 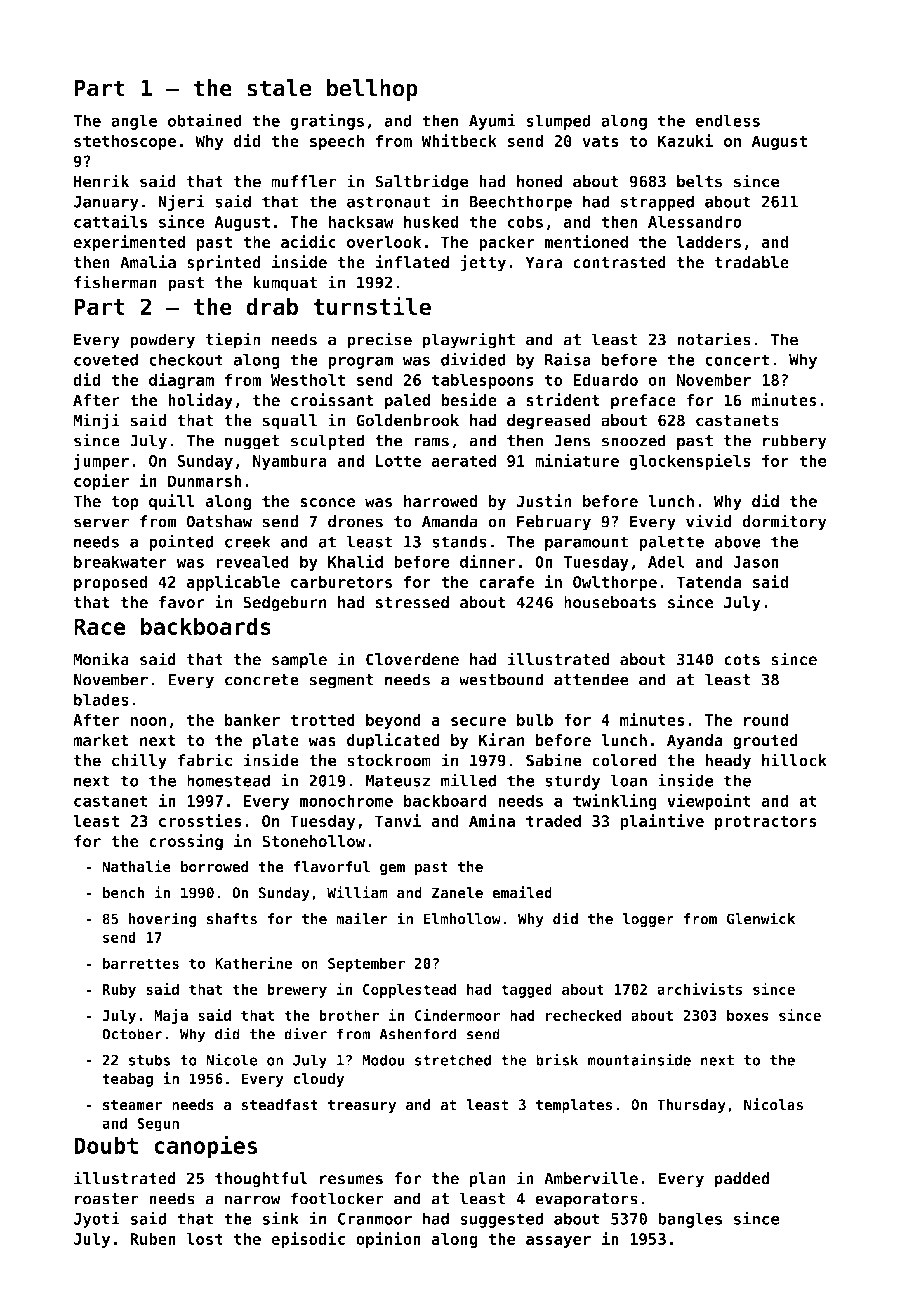 What do you see at coordinates (748, 1015) in the screenshot?
I see `boxes` at bounding box center [748, 1015].
